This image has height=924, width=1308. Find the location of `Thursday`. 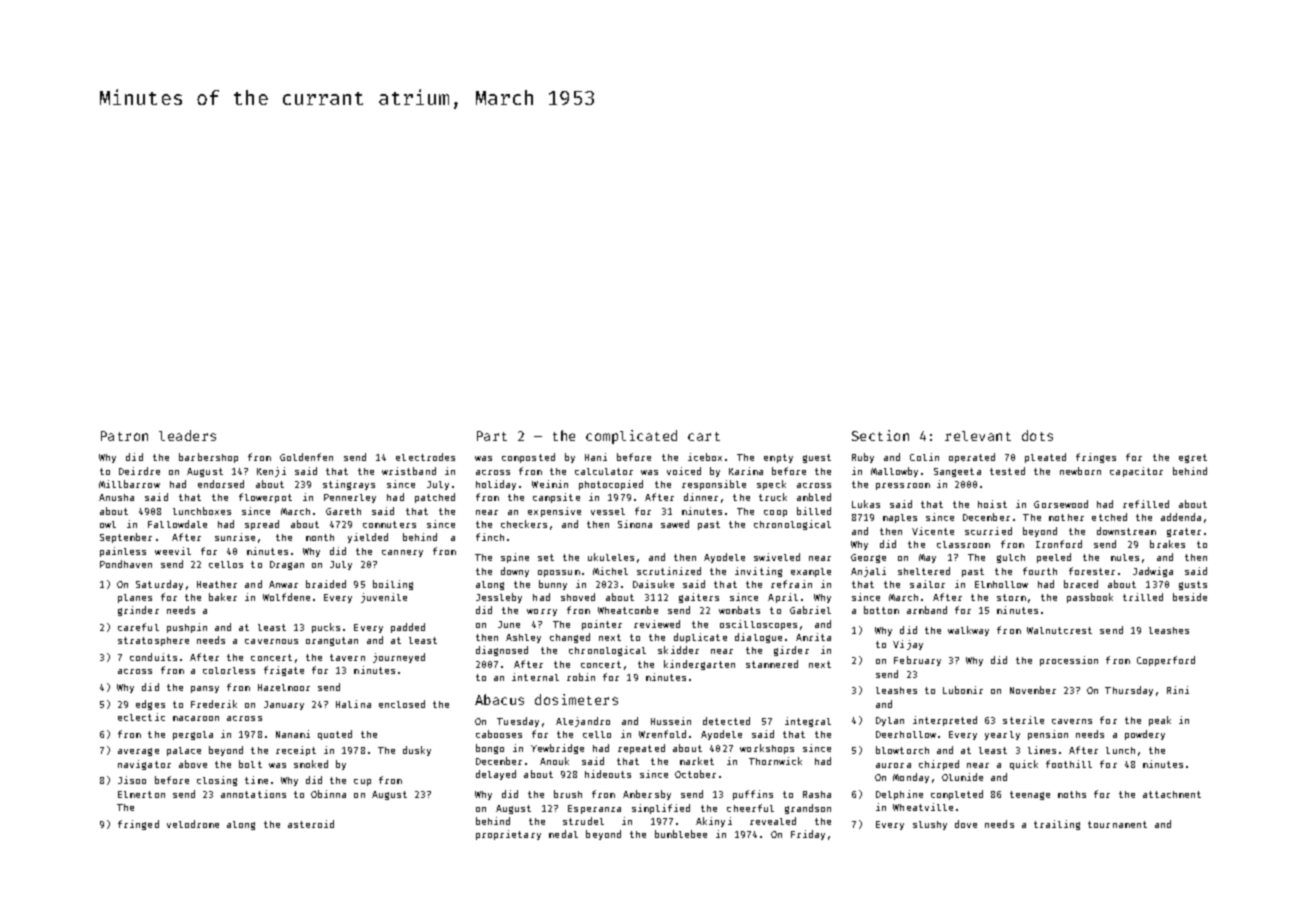

Thursday is located at coordinates (1129, 691).
